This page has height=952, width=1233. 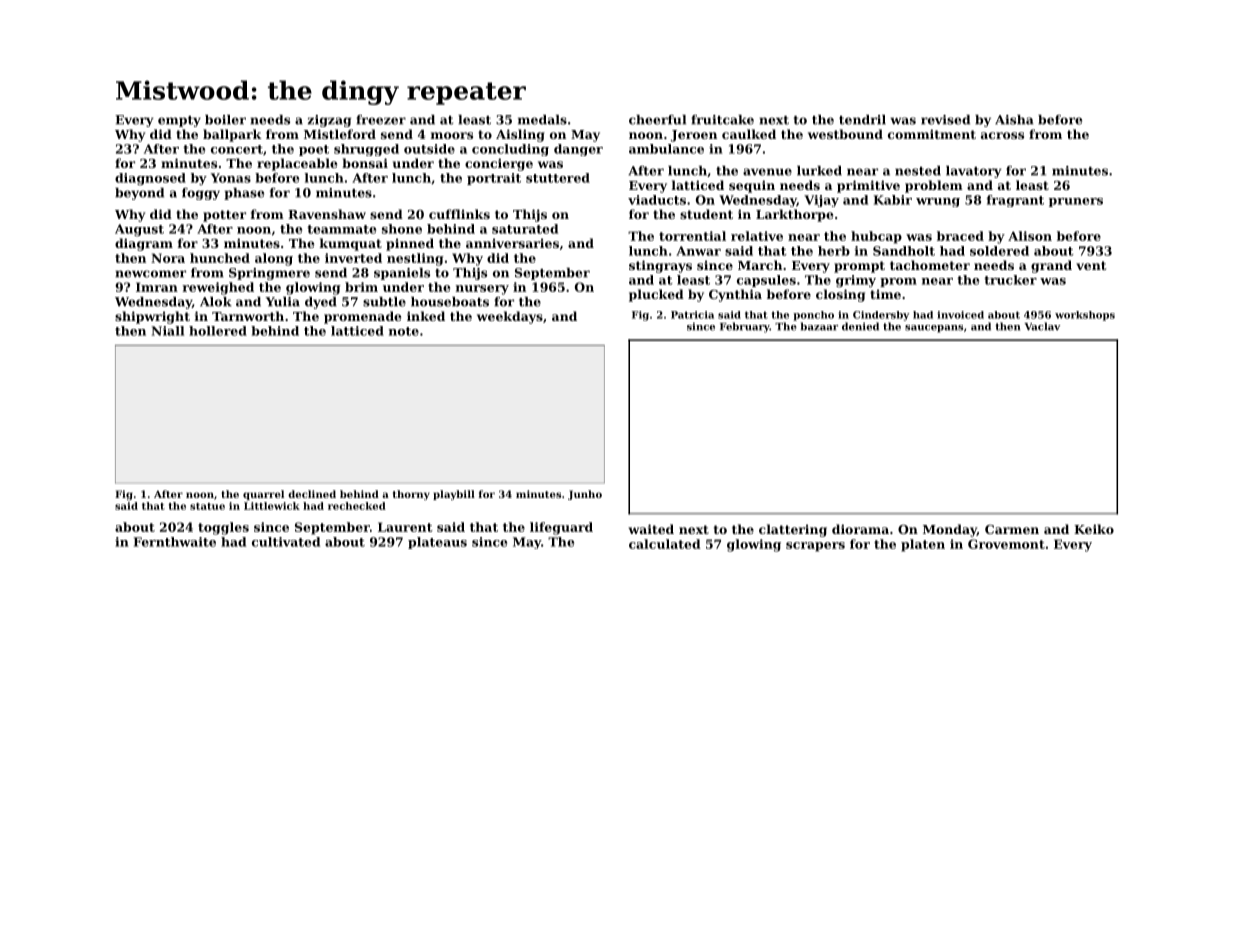 I want to click on empty, so click(x=179, y=121).
